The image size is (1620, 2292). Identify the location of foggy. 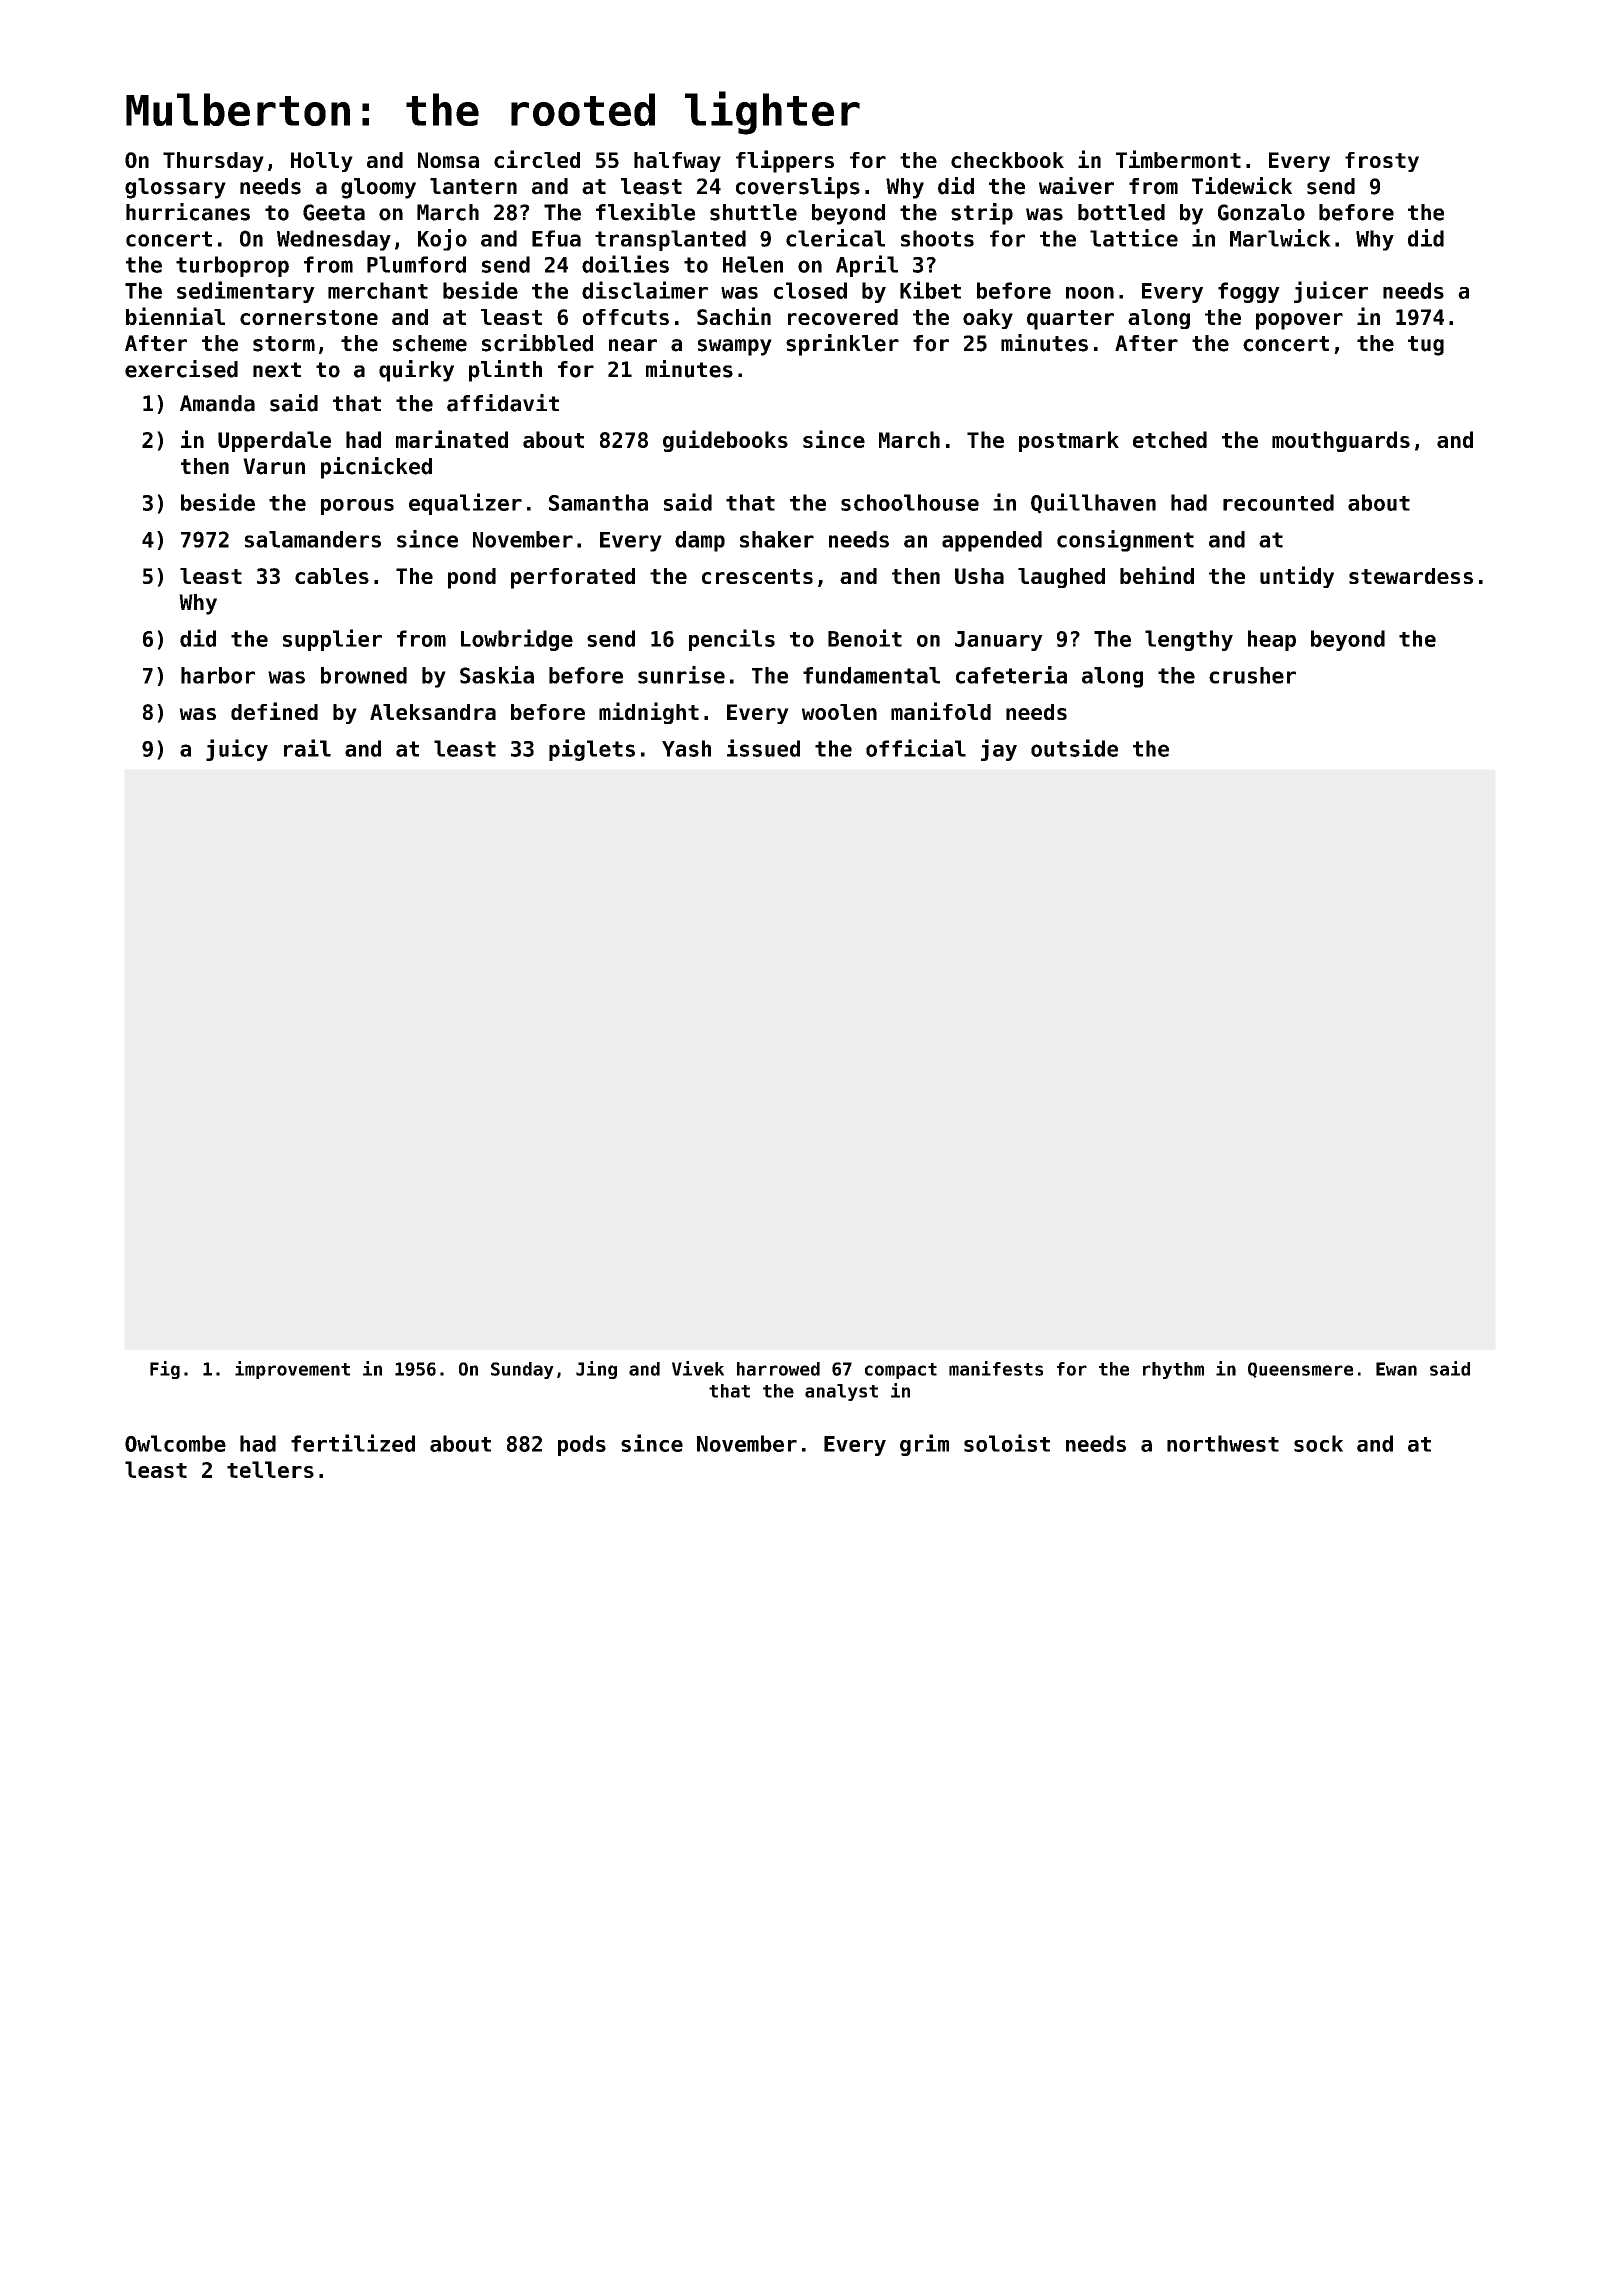
(1249, 292).
